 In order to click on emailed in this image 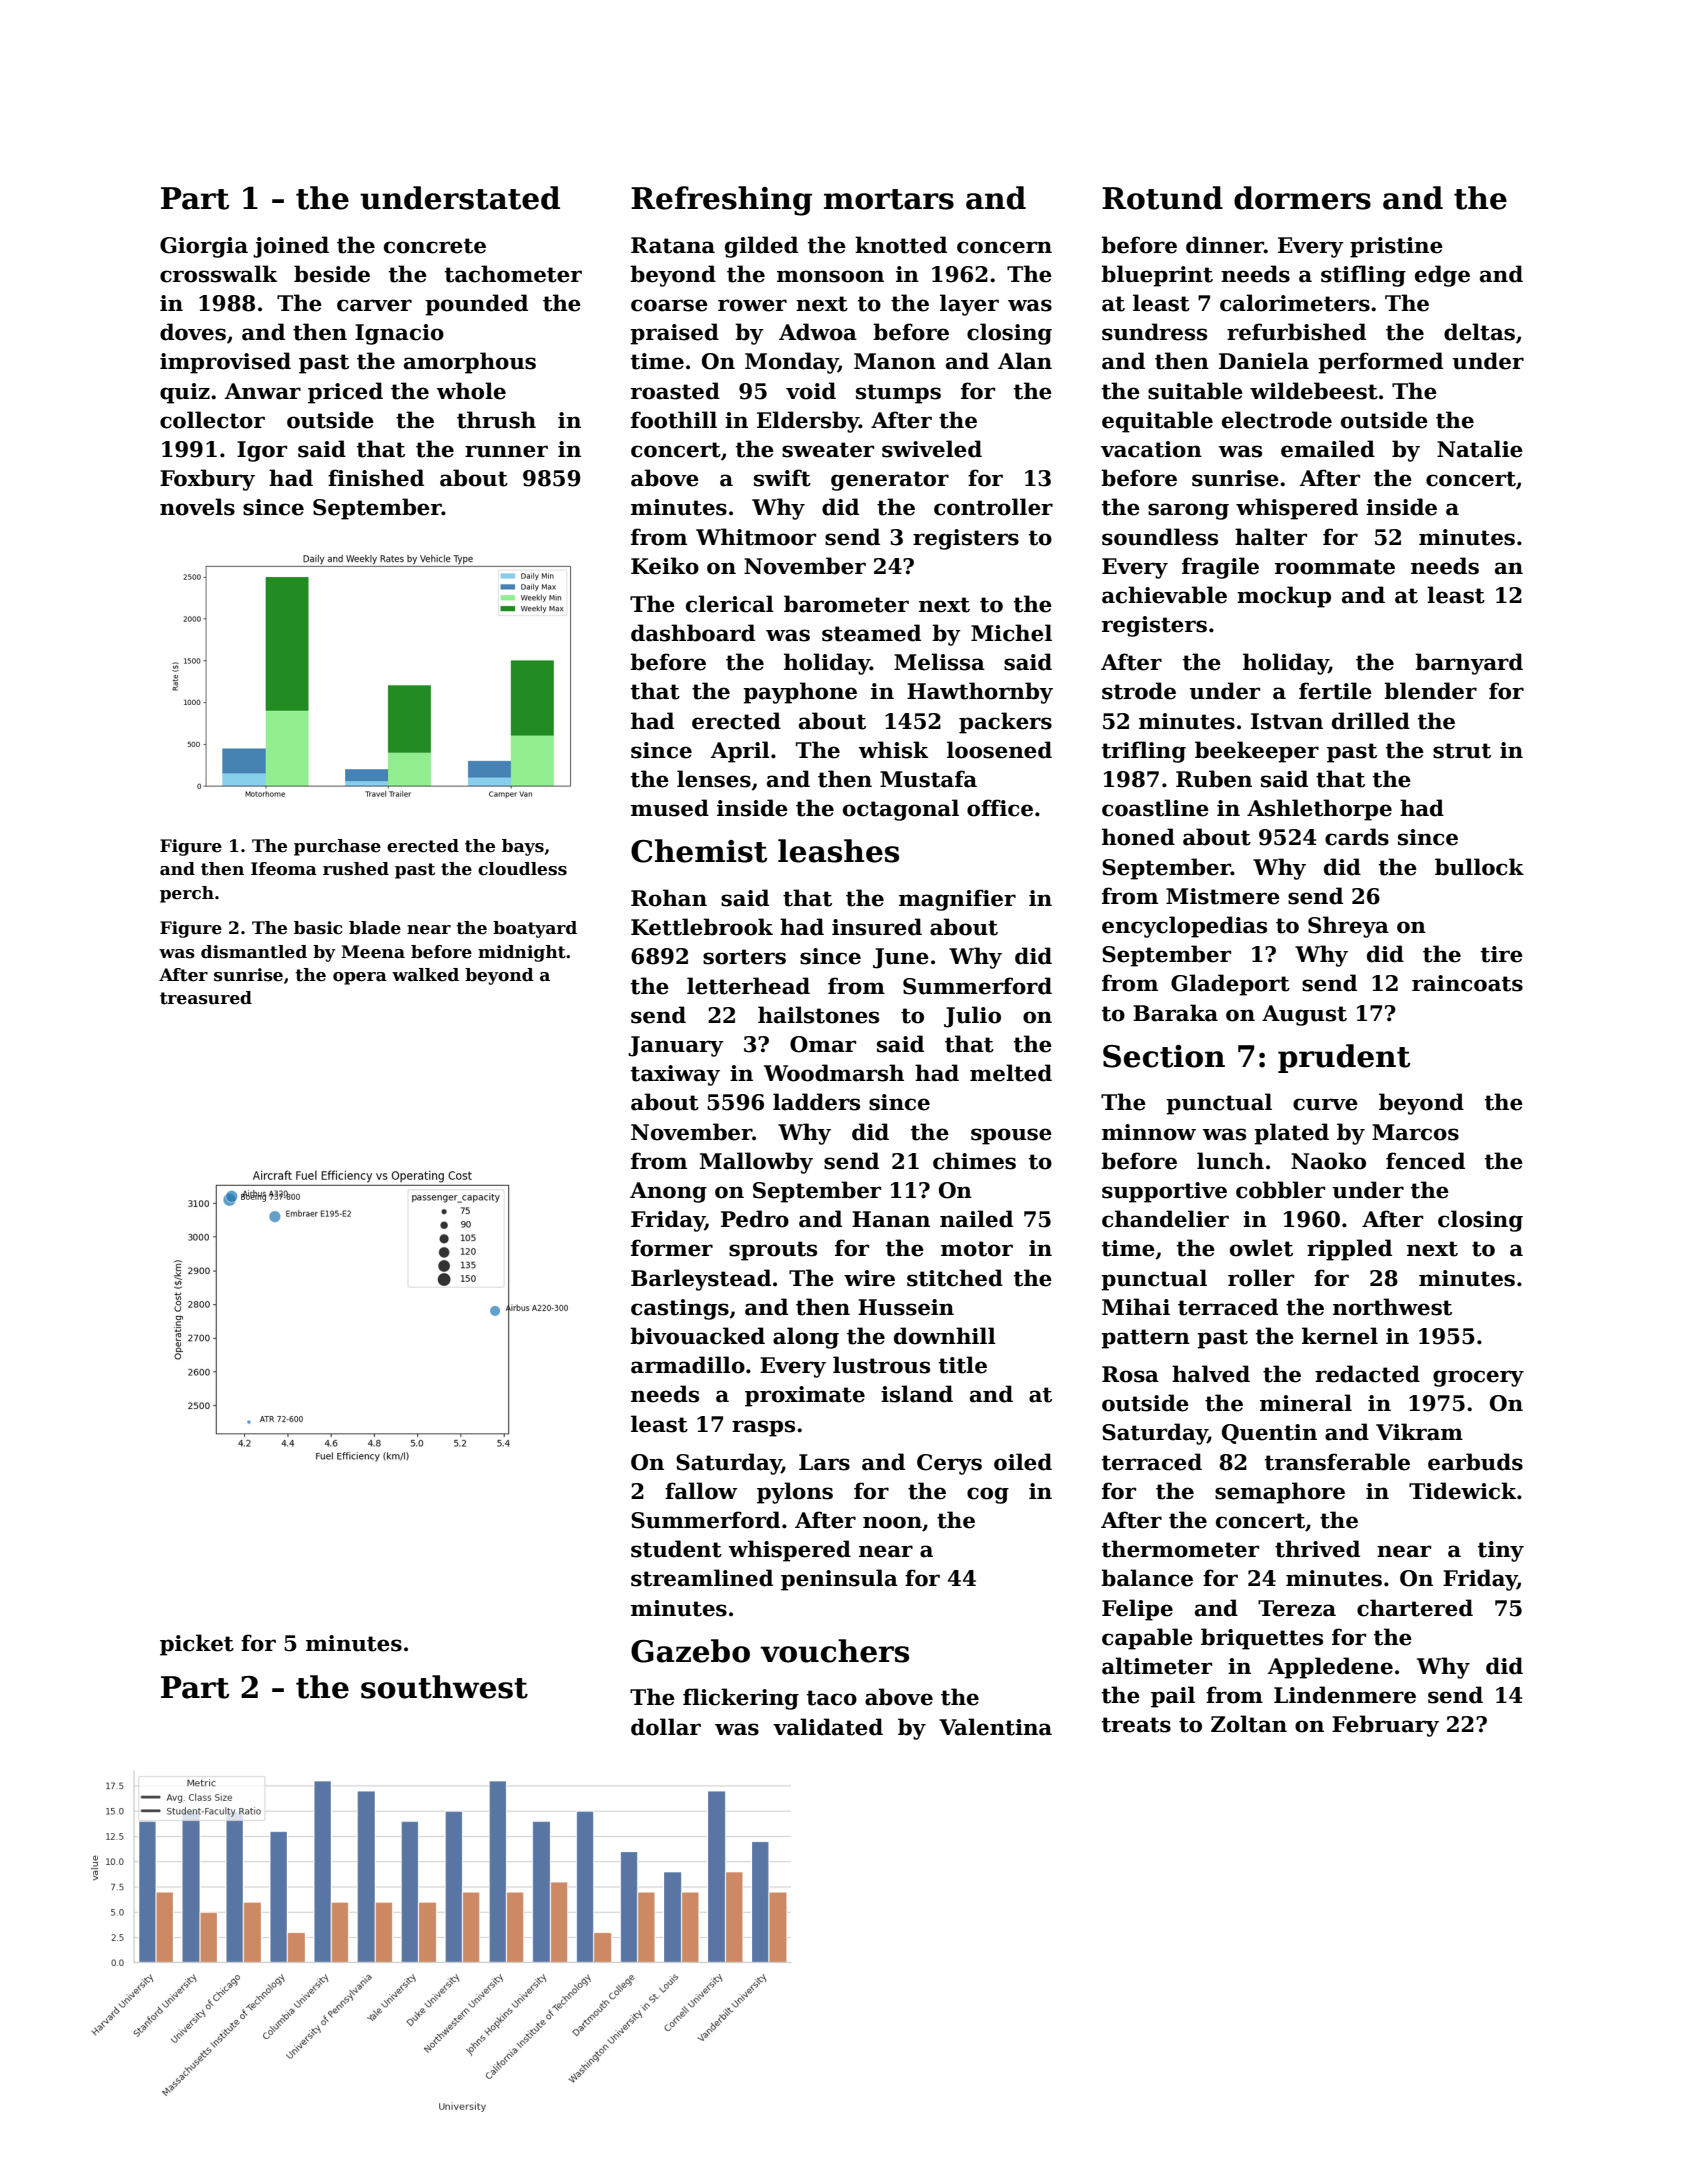, I will do `click(1328, 449)`.
